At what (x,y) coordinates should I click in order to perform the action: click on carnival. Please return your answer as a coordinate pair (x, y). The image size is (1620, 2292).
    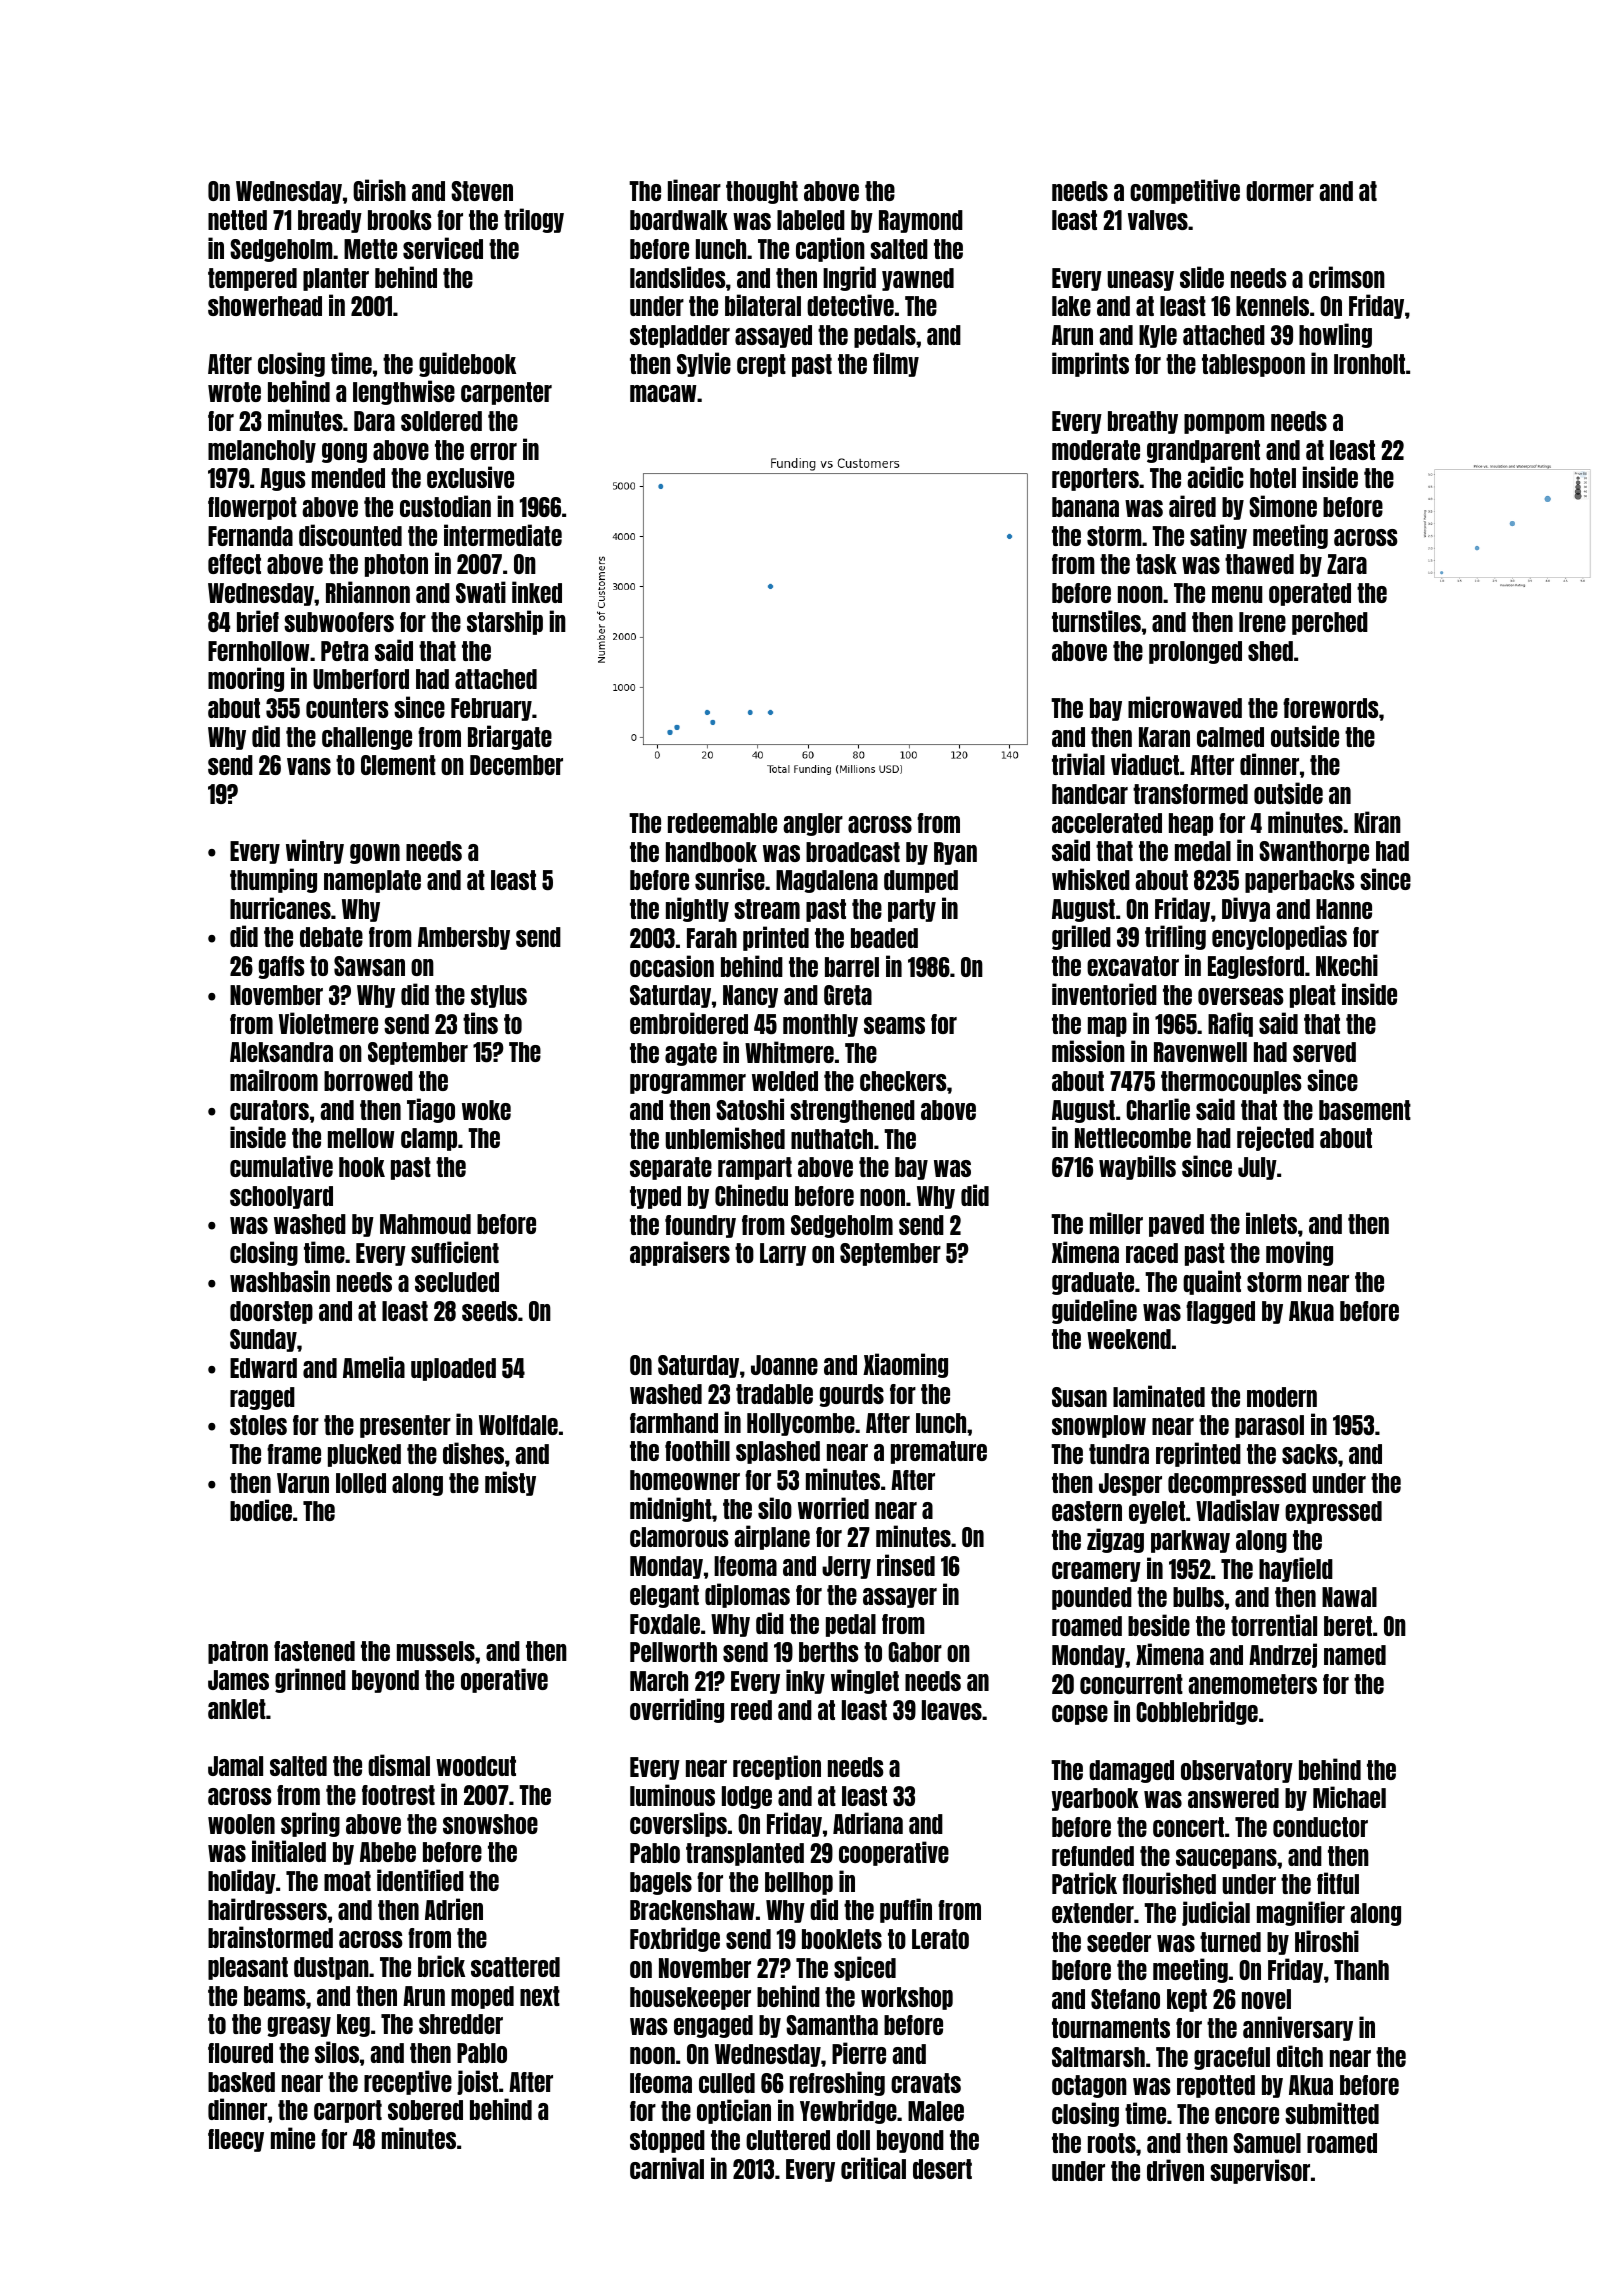
    Looking at the image, I should click on (667, 2168).
